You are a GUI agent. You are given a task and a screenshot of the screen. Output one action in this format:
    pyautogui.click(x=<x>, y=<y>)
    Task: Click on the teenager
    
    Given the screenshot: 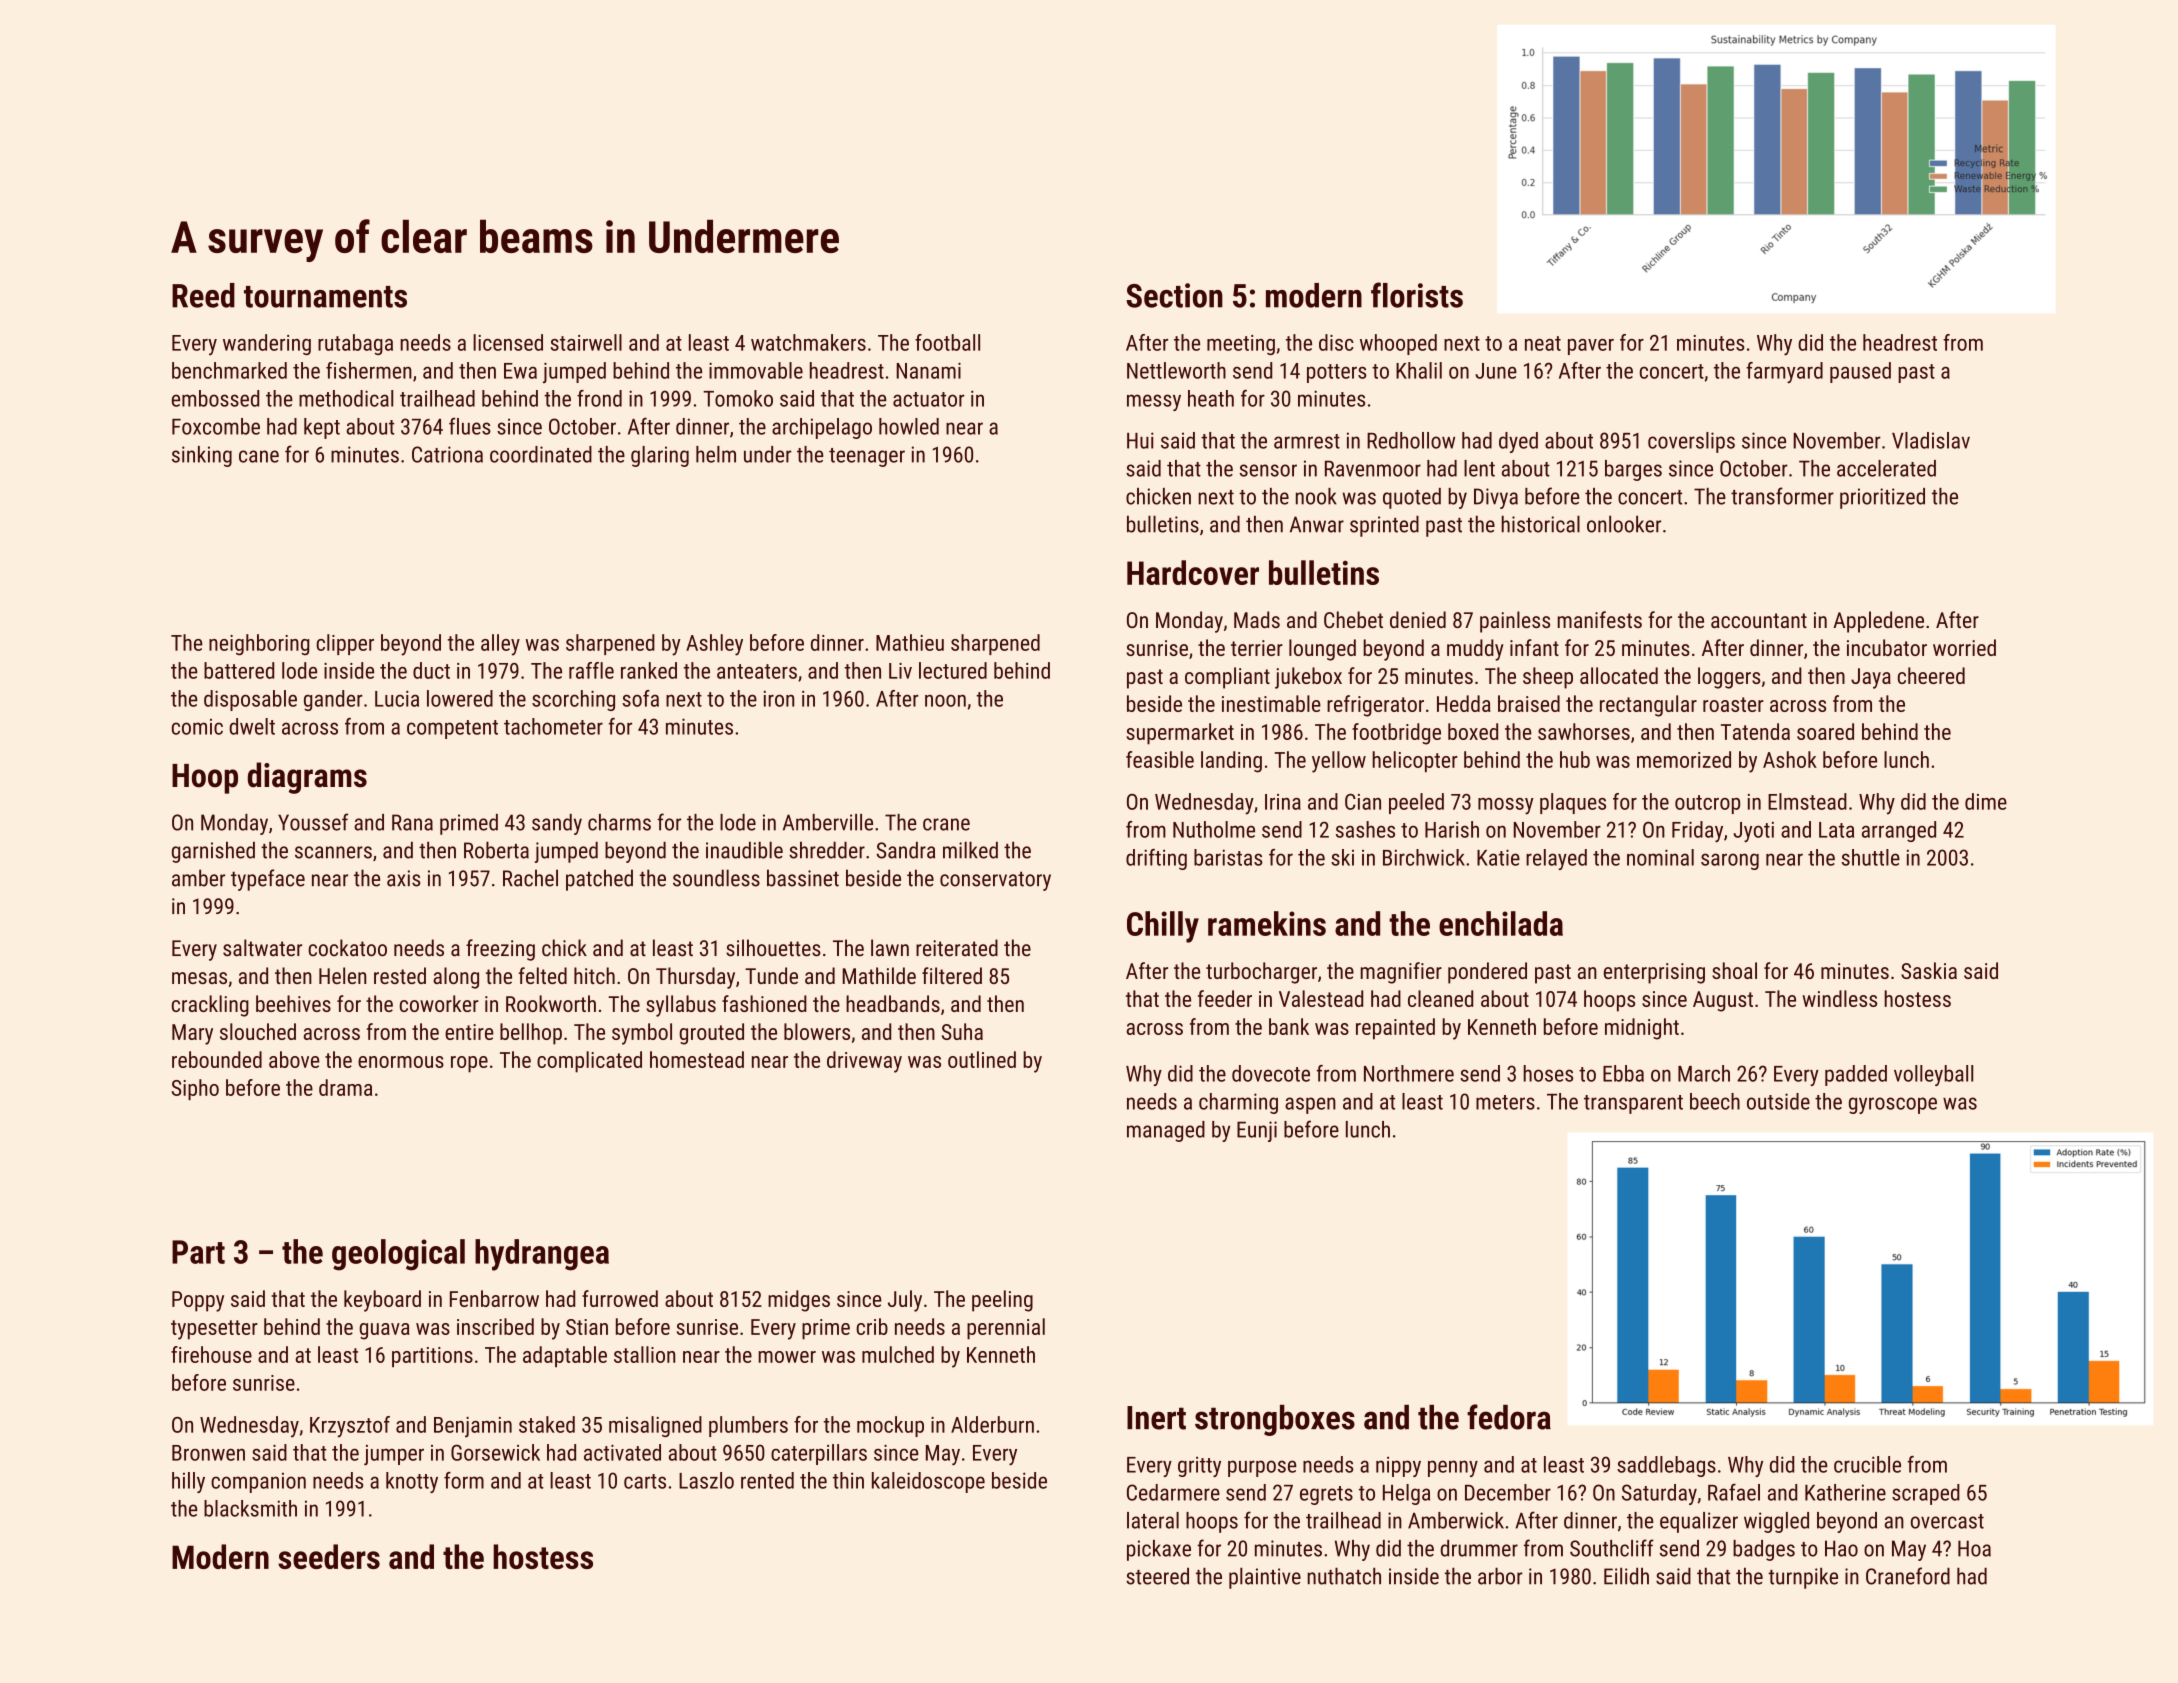 What is the action you would take?
    pyautogui.click(x=867, y=457)
